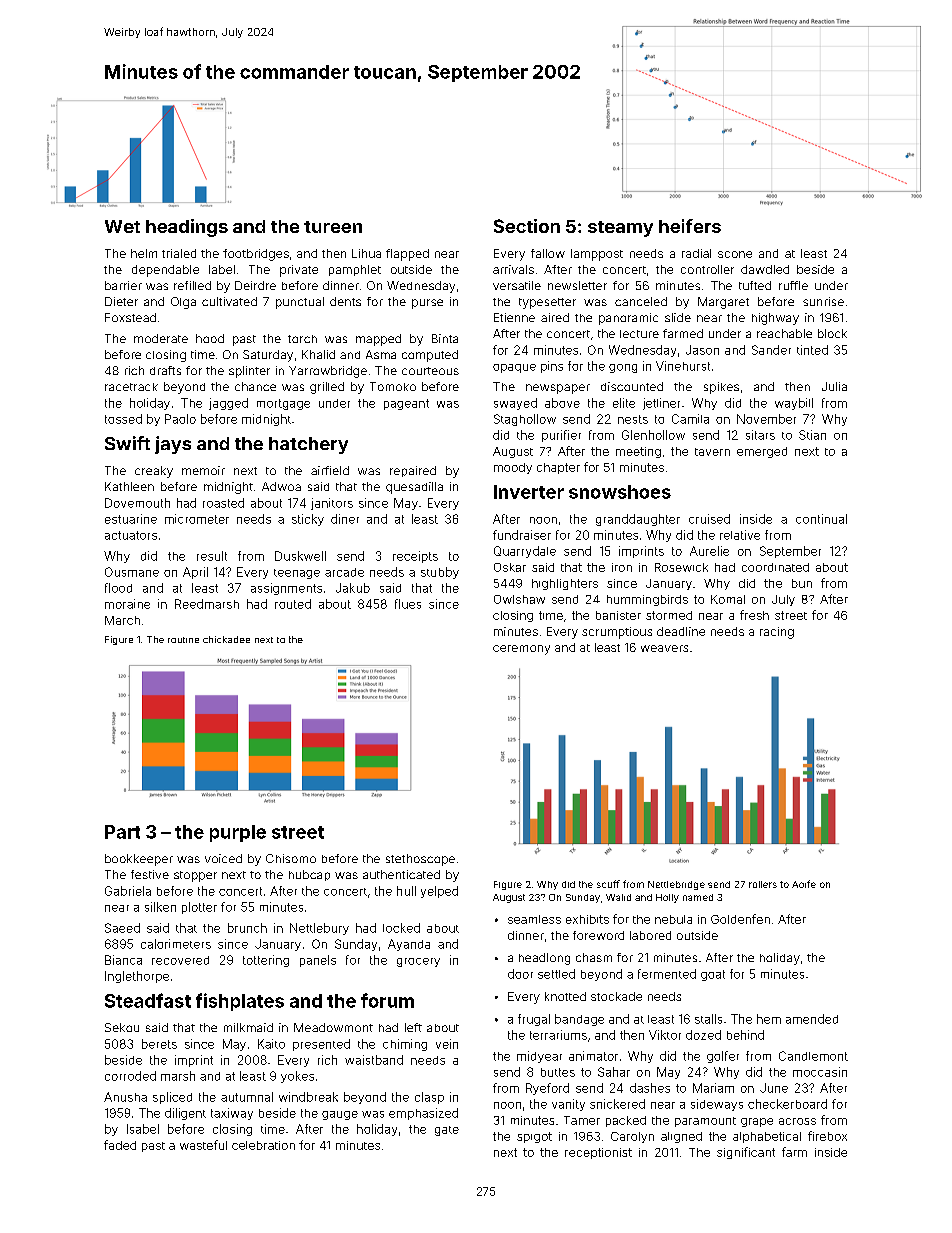  Describe the element at coordinates (690, 226) in the screenshot. I see `heifers` at that location.
